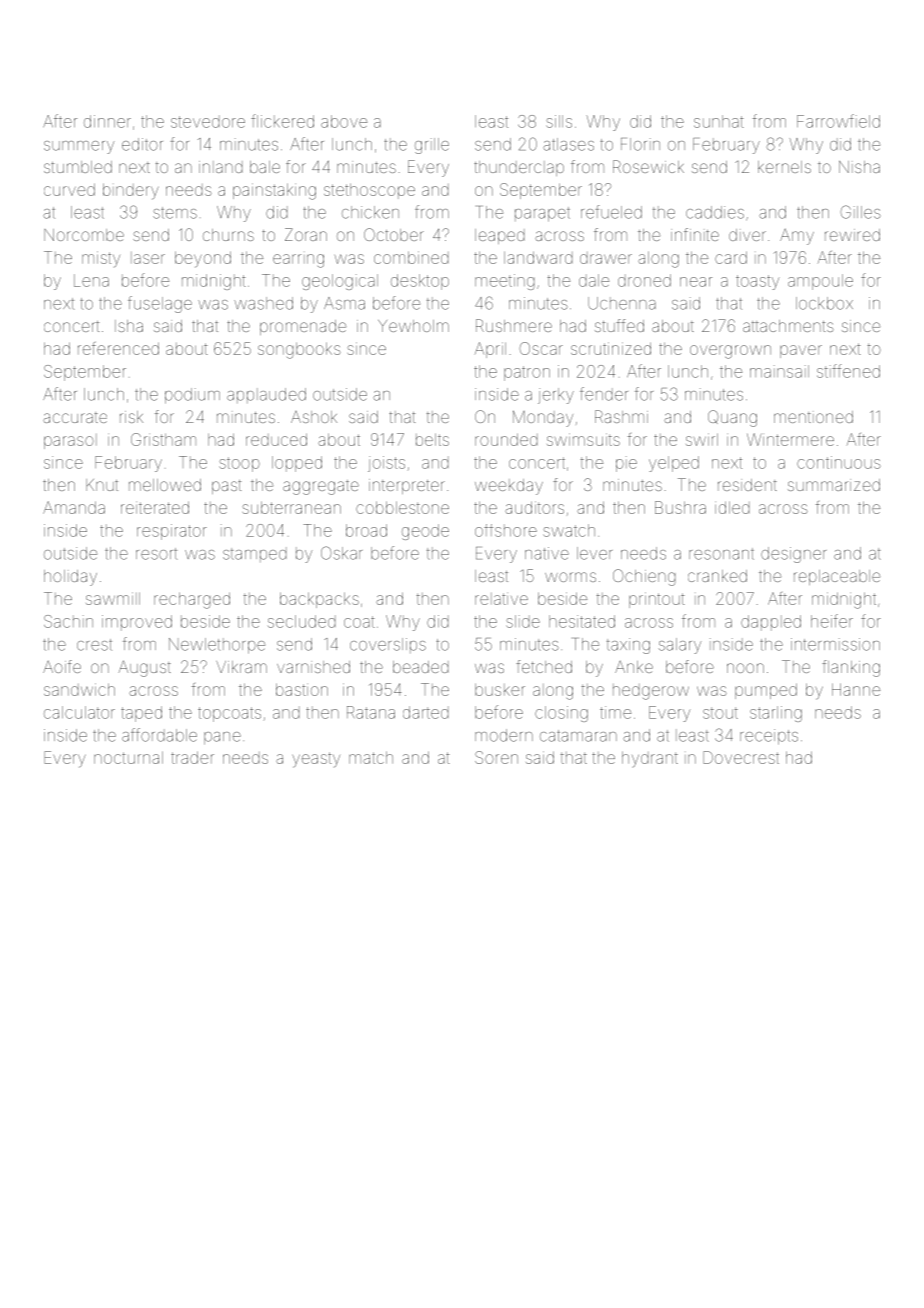 The height and width of the page is (1308, 924). I want to click on Quang, so click(732, 418).
